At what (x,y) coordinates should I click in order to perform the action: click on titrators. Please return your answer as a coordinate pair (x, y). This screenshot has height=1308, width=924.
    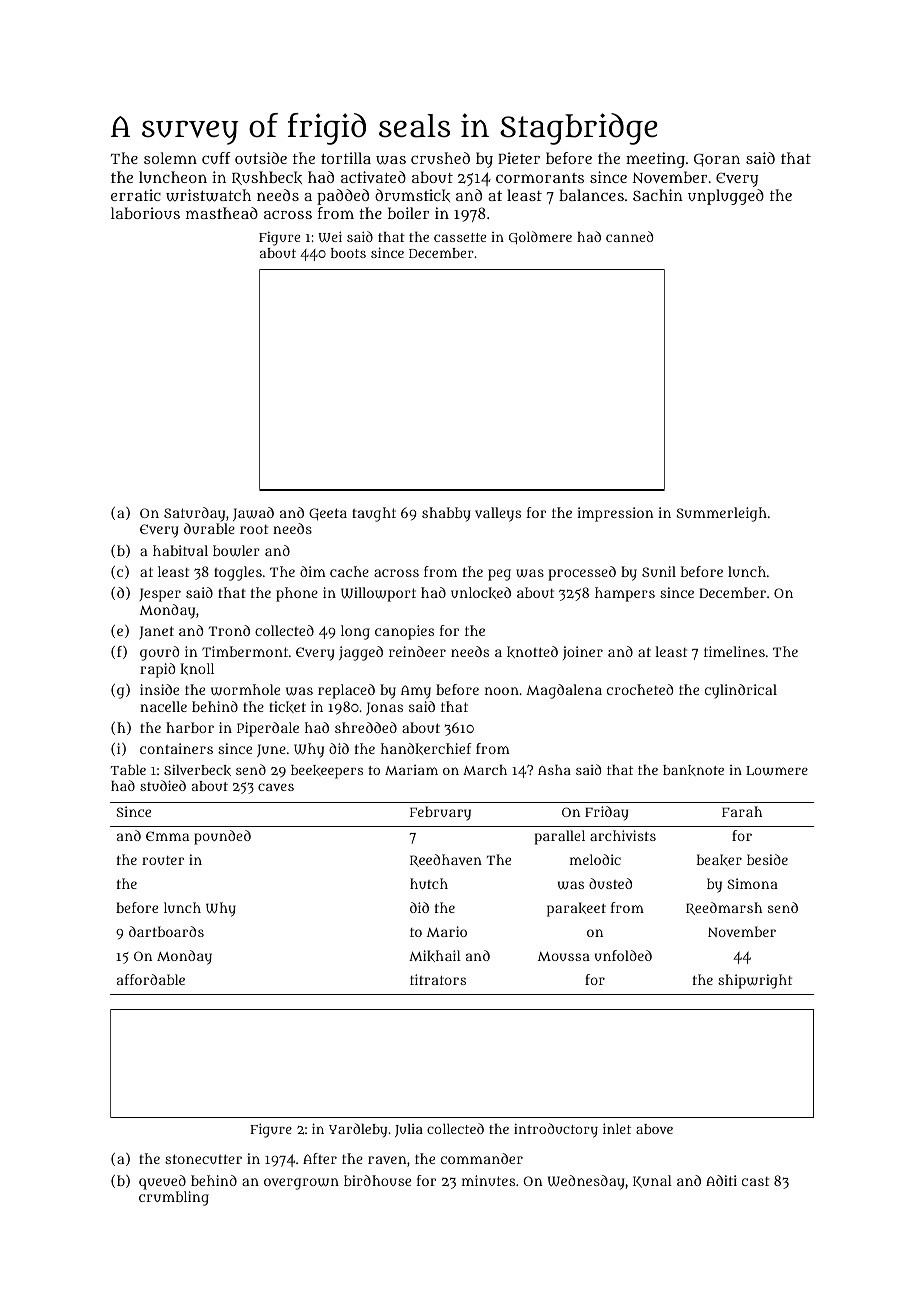
    Looking at the image, I should click on (438, 979).
